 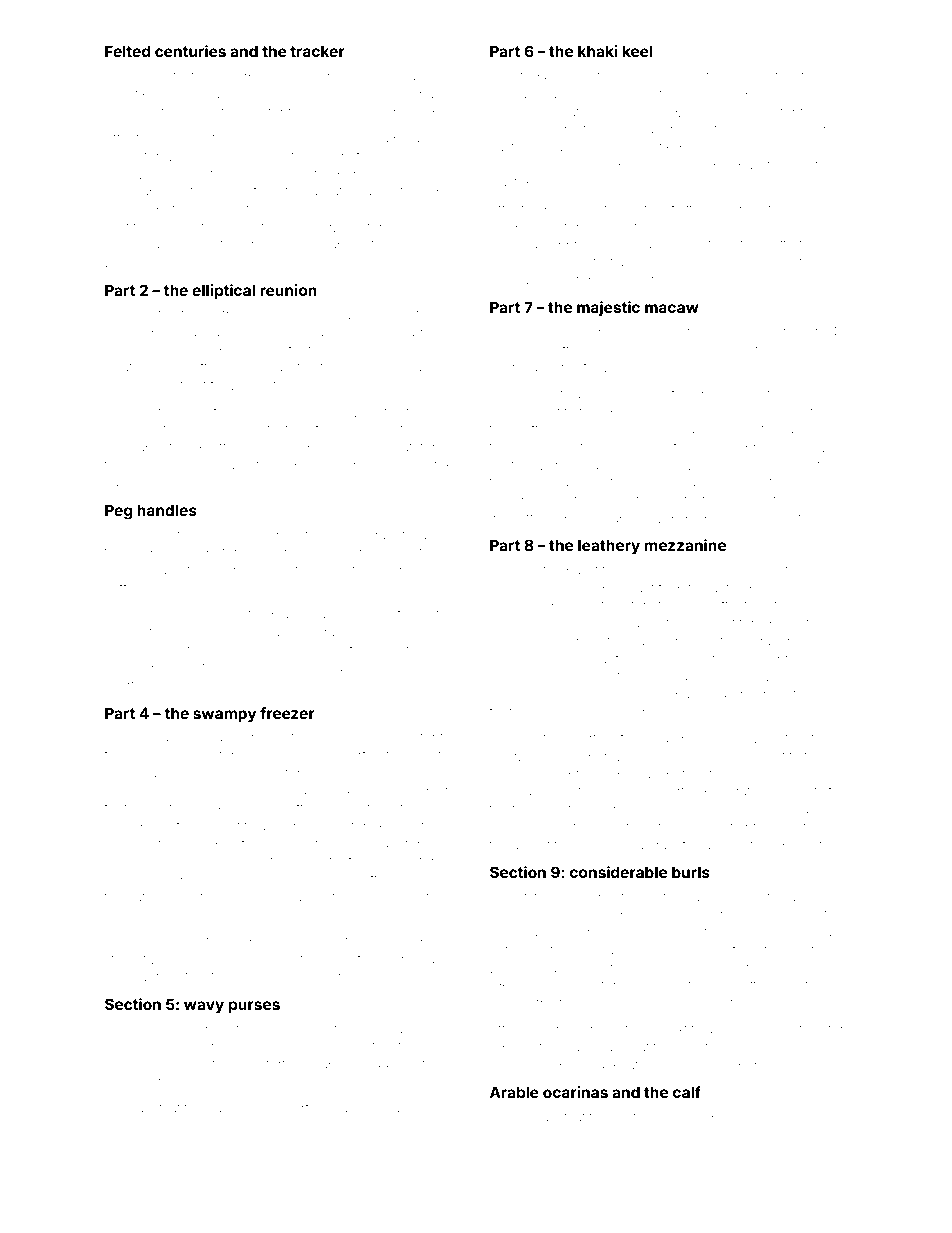 I want to click on rotund, so click(x=683, y=757).
